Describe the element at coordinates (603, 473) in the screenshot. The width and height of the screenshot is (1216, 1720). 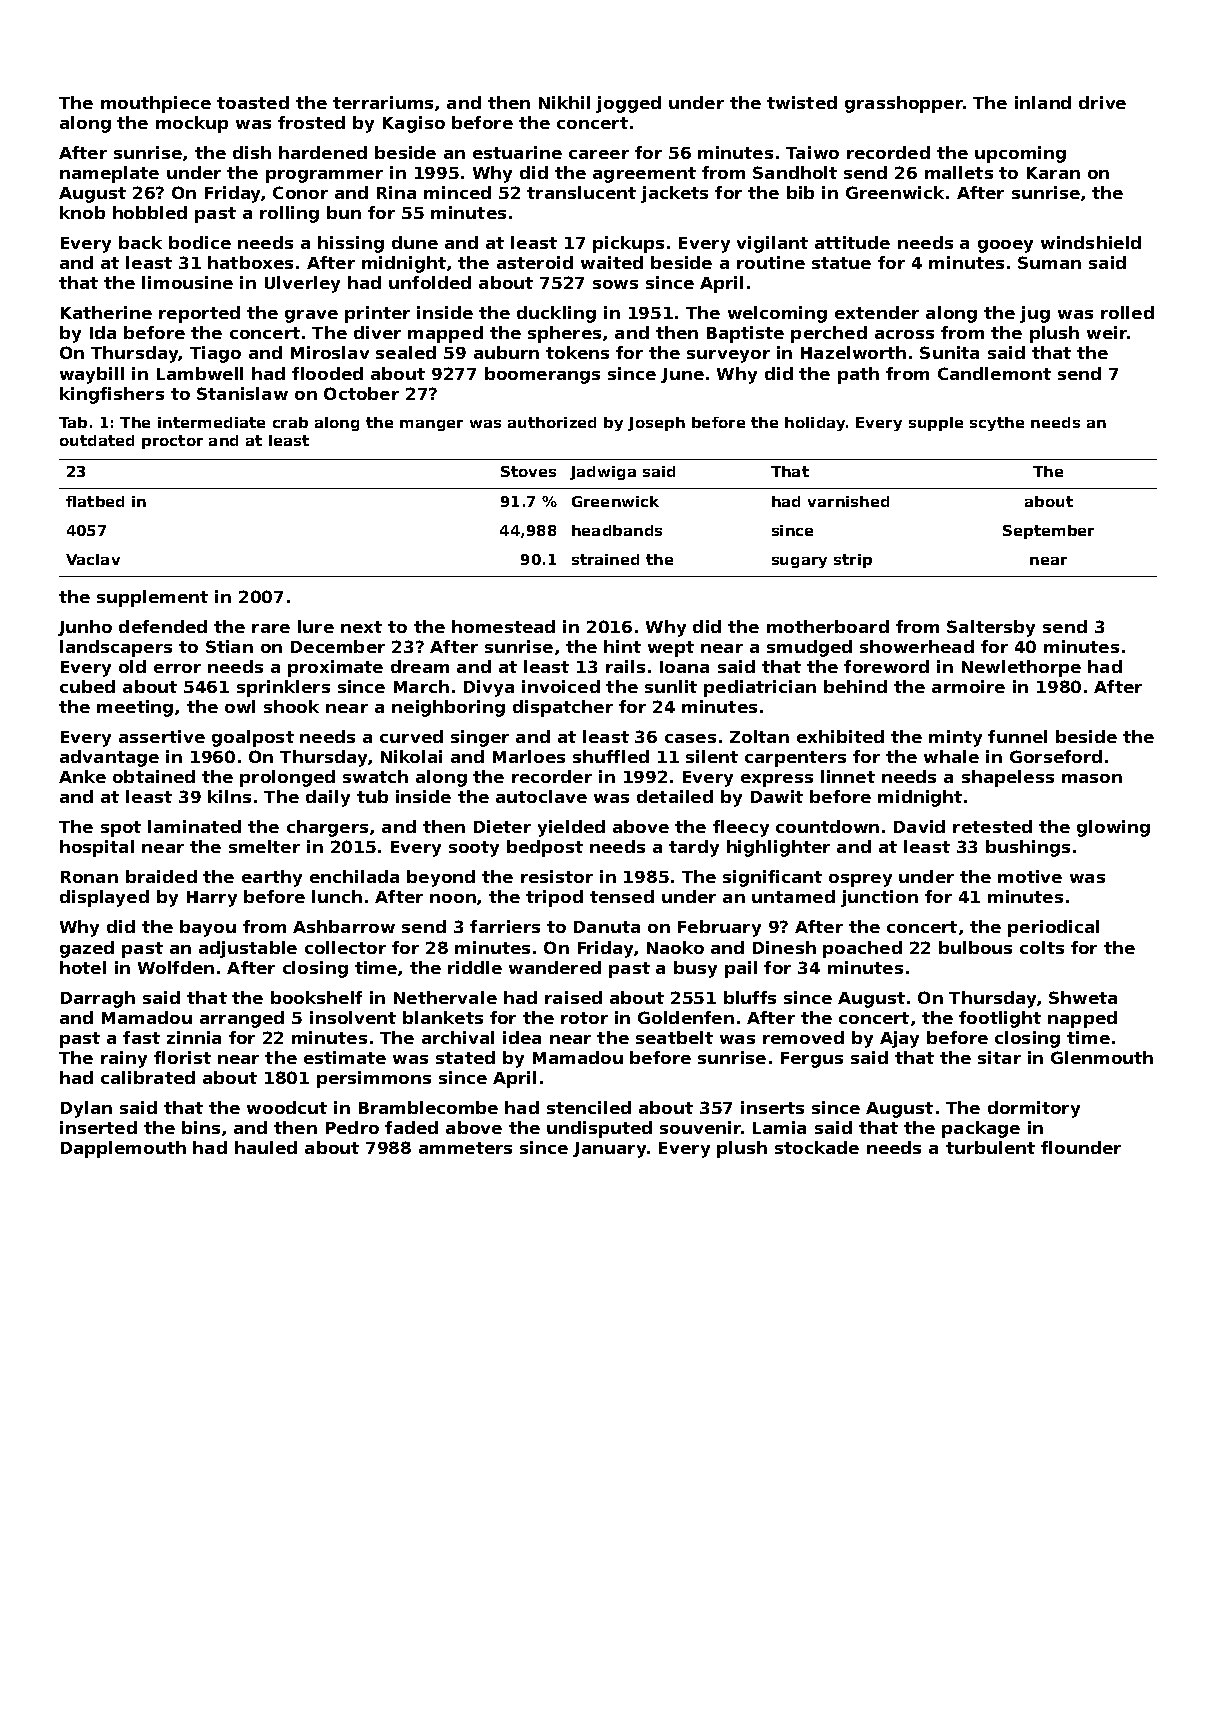
I see `Jadwiga` at that location.
